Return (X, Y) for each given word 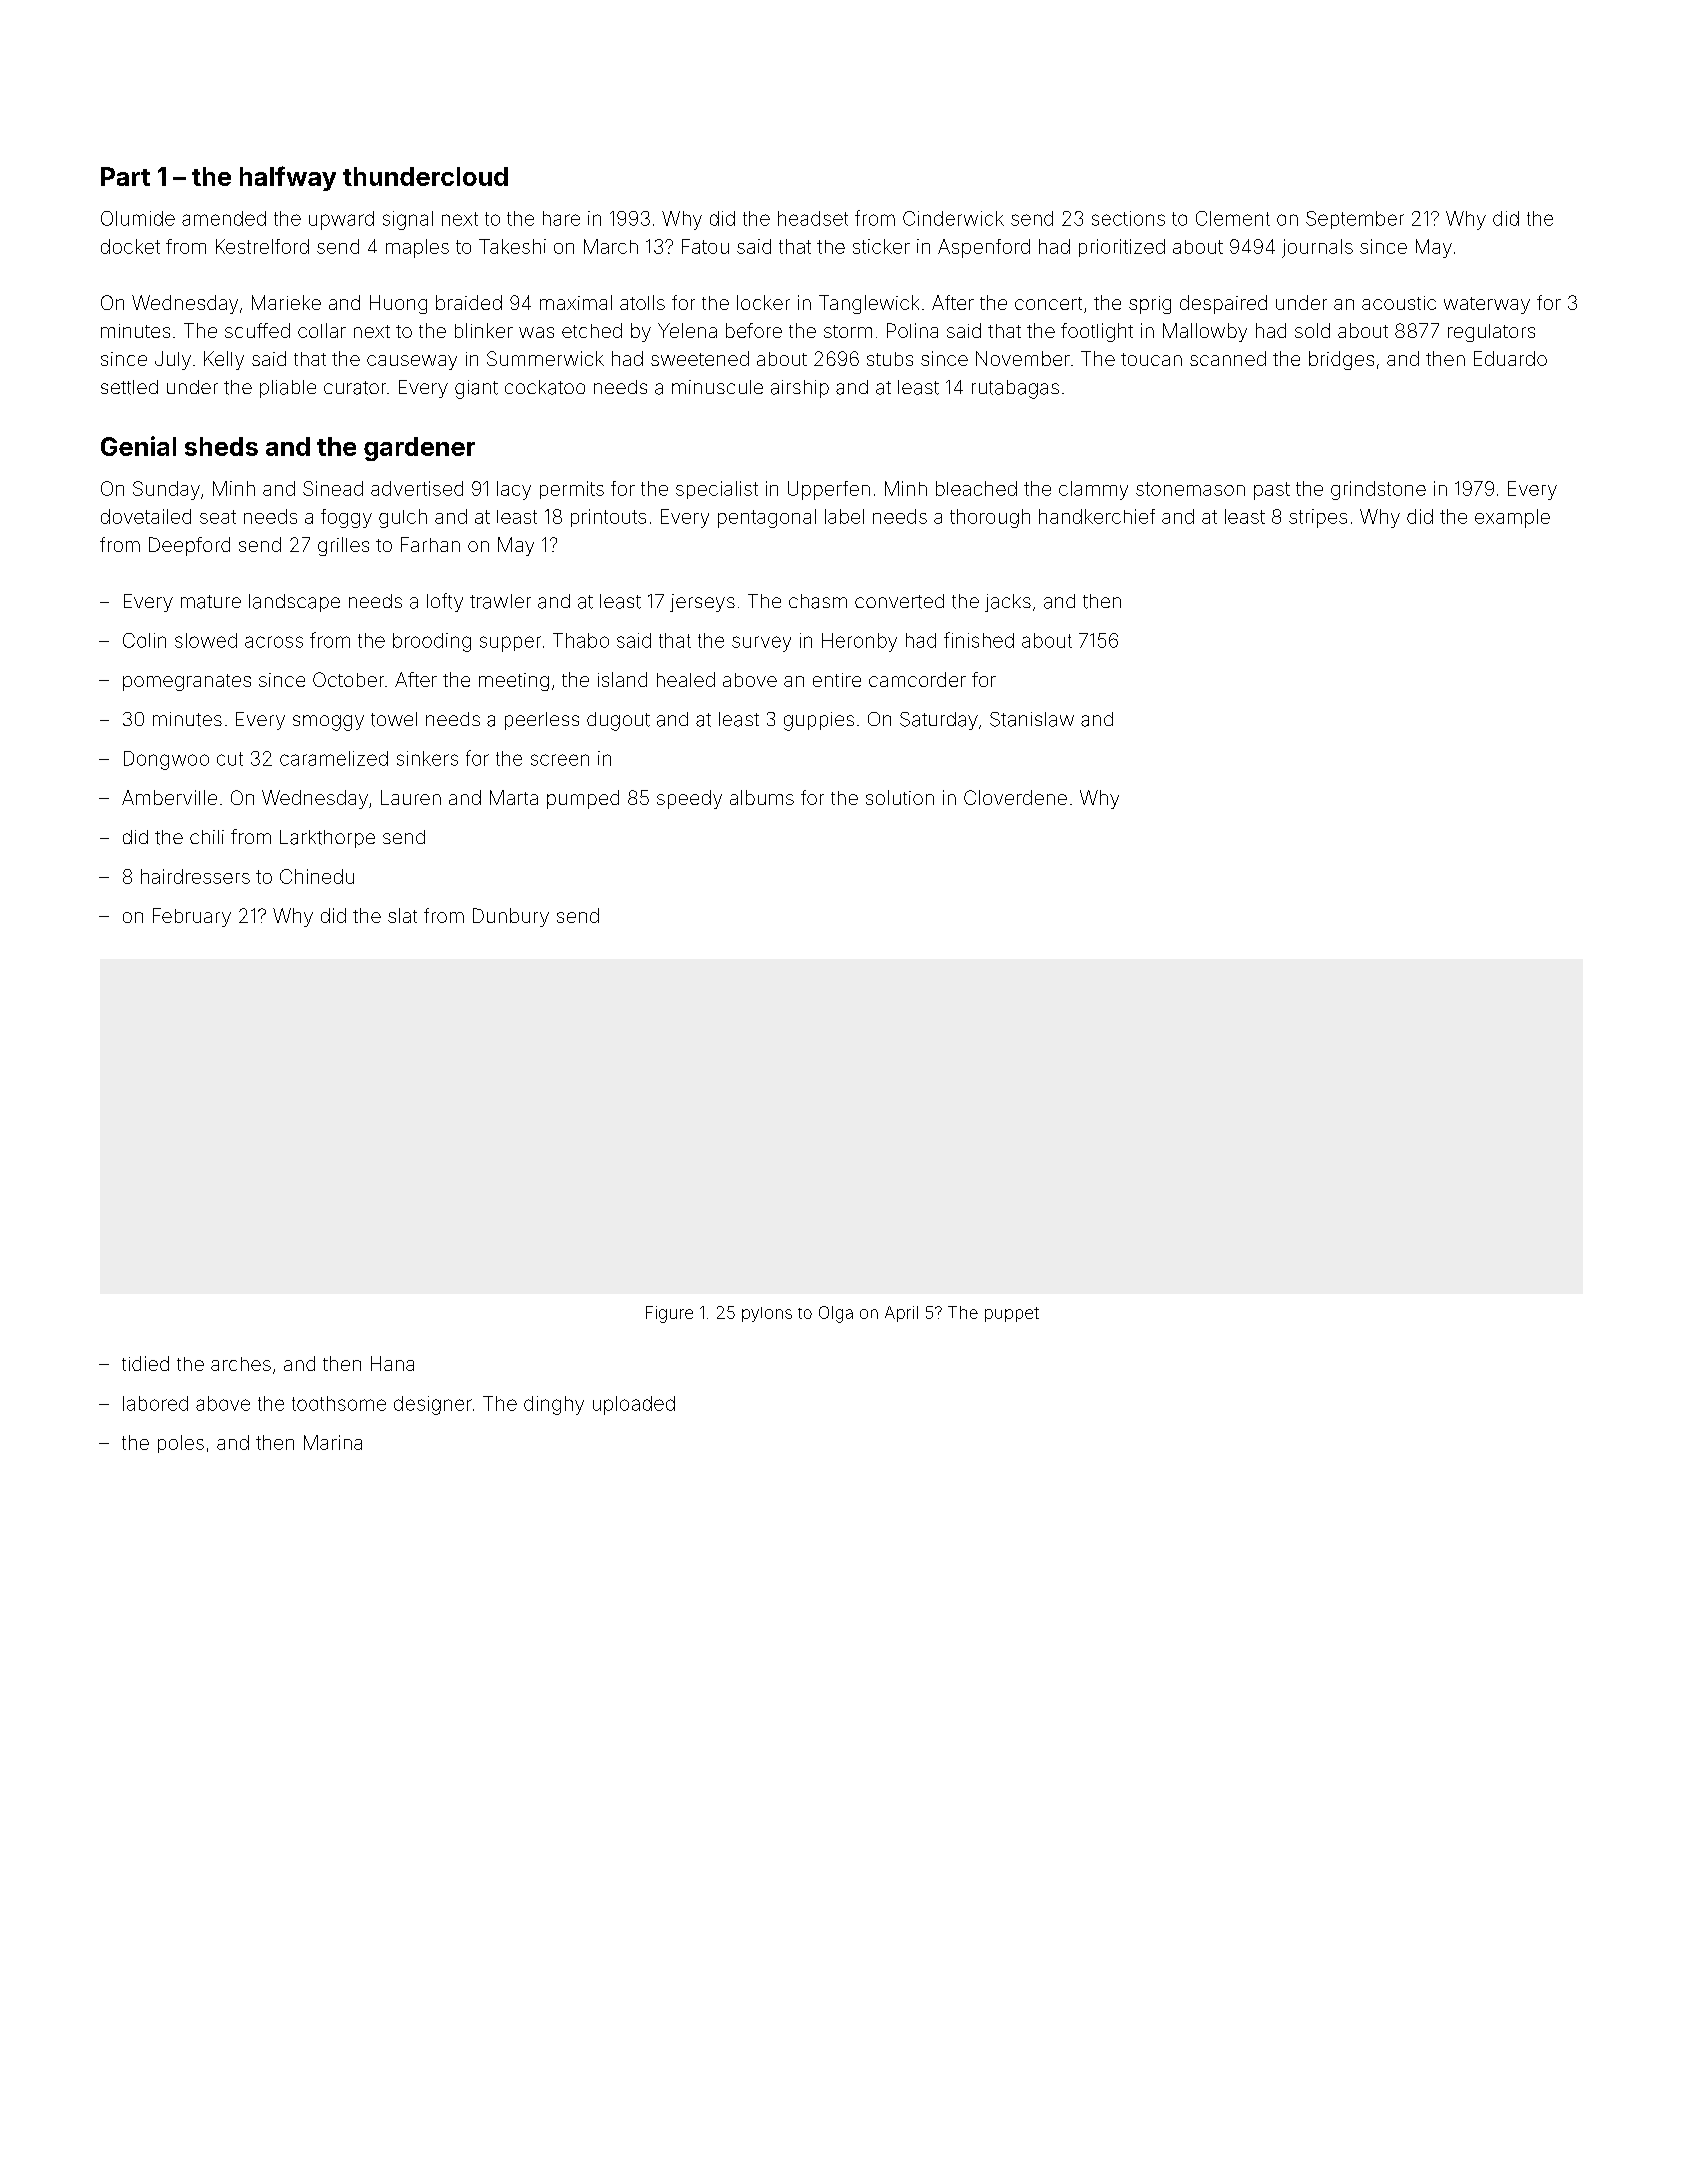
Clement (1233, 218)
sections (1128, 218)
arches (241, 1364)
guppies (819, 721)
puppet (1012, 1314)
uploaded (634, 1405)
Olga (836, 1314)
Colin (144, 640)
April (901, 1314)
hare (561, 218)
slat (402, 915)
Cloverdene (1015, 797)
